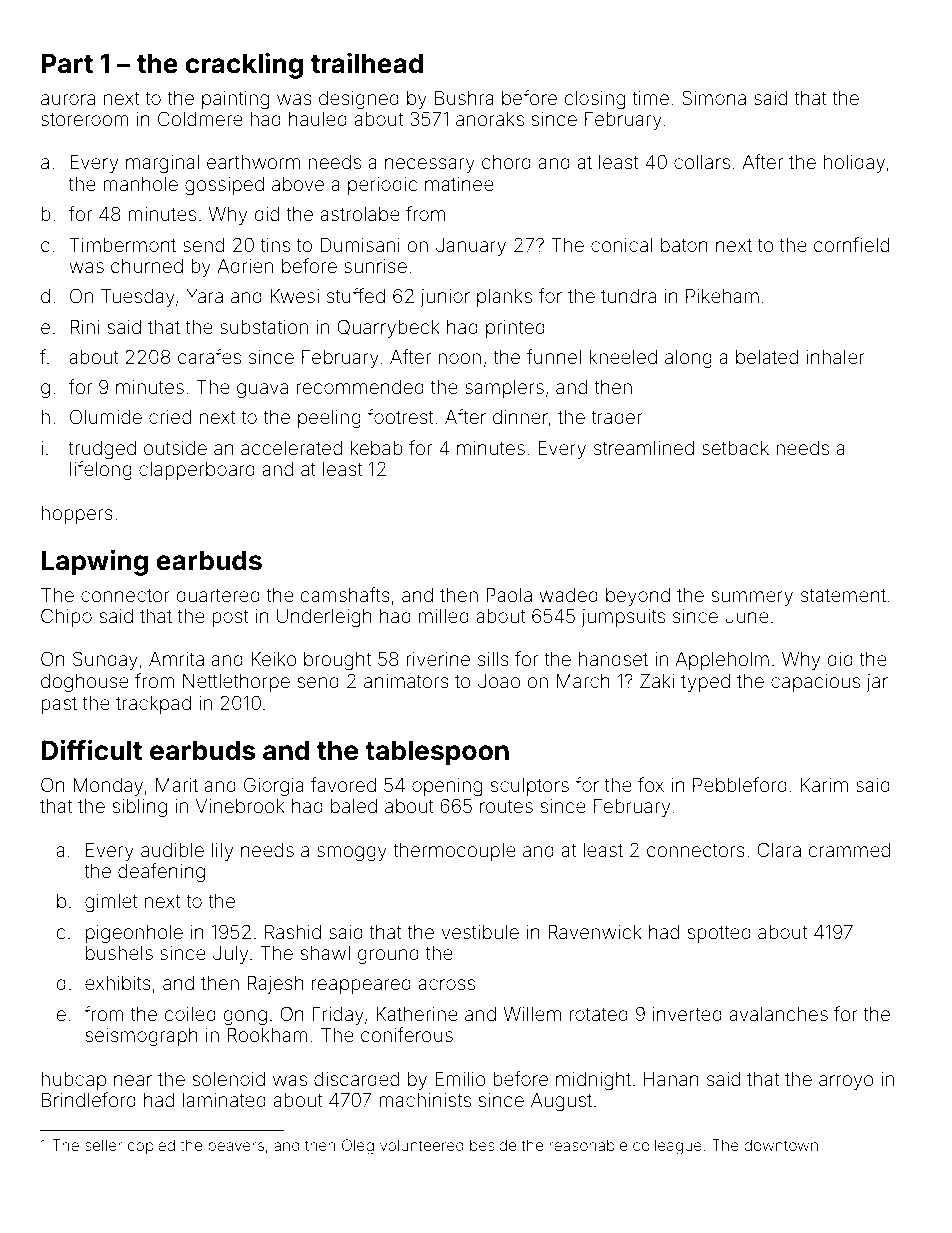 The height and width of the image is (1233, 952). I want to click on crammed, so click(849, 850).
